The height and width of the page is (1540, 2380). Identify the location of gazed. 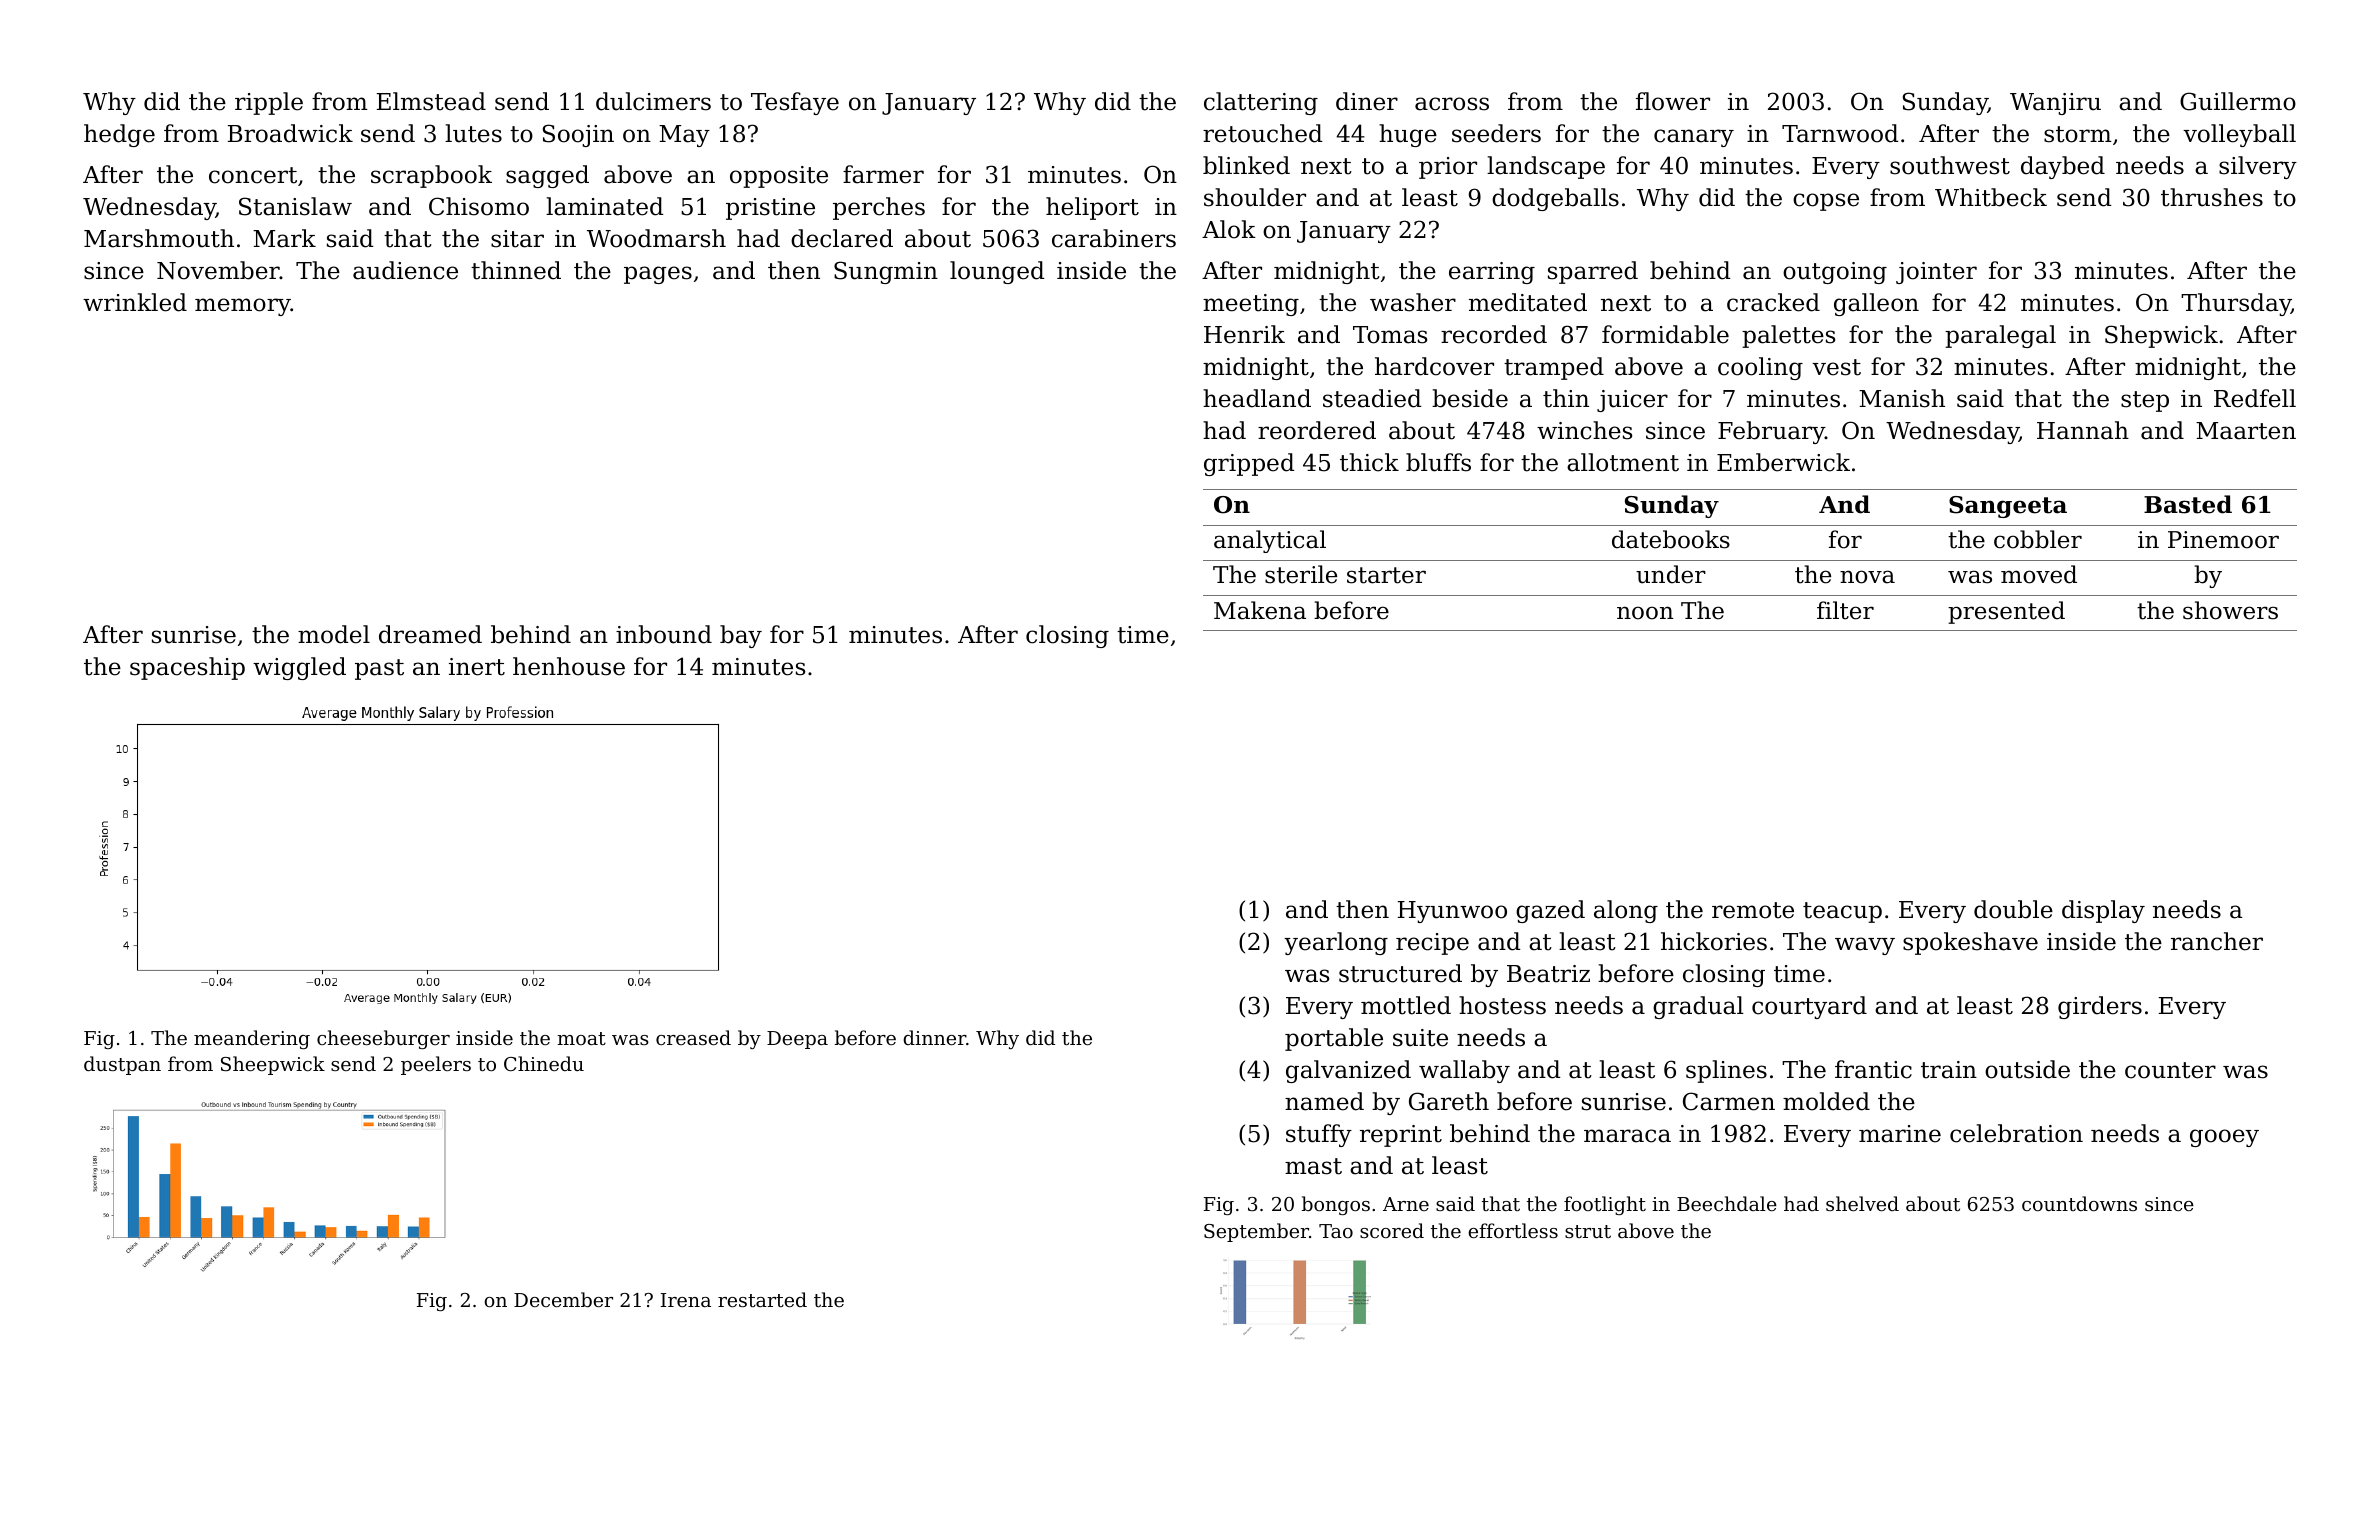
(1550, 911).
